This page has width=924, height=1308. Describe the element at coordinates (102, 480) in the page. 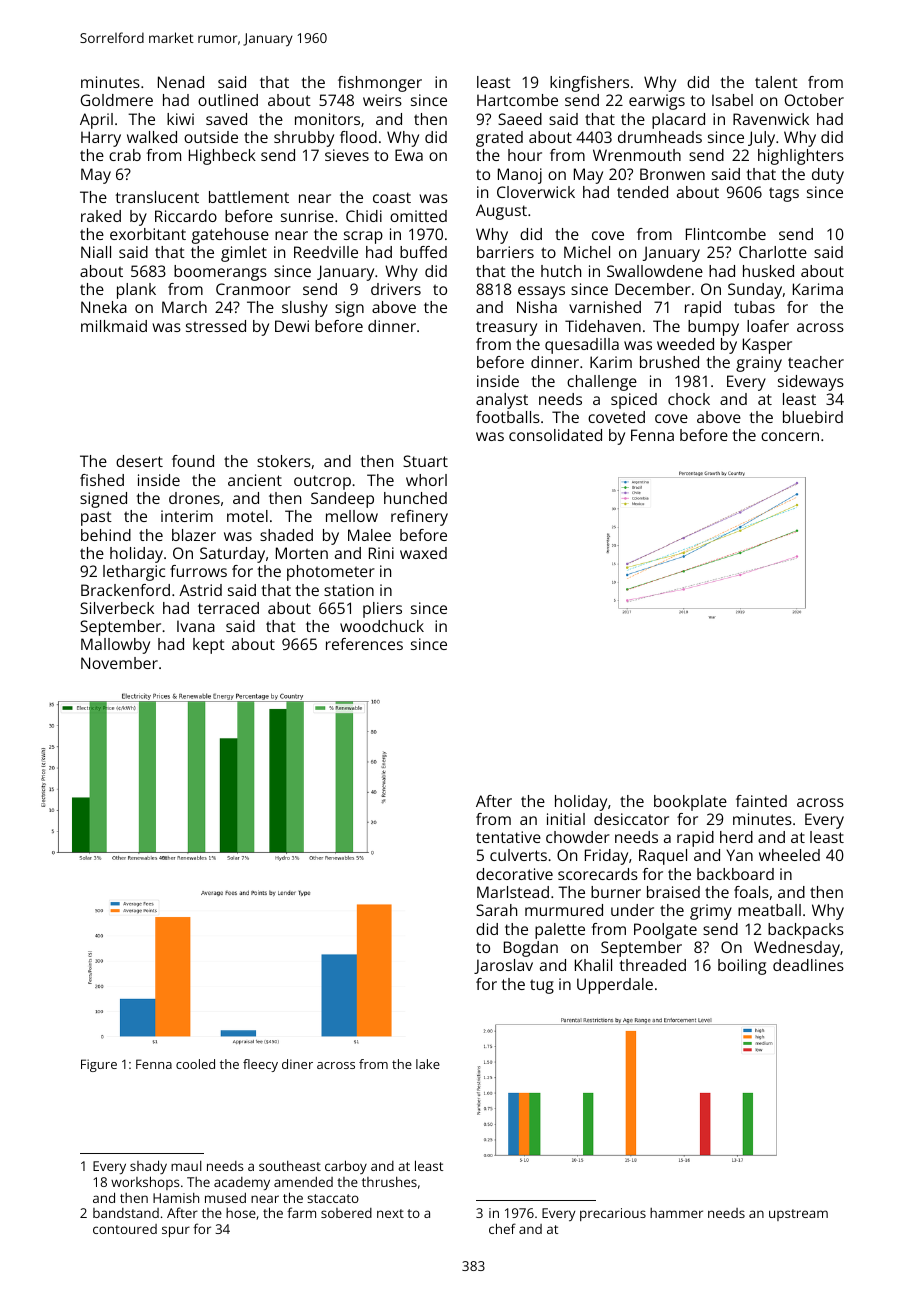

I see `fished` at that location.
